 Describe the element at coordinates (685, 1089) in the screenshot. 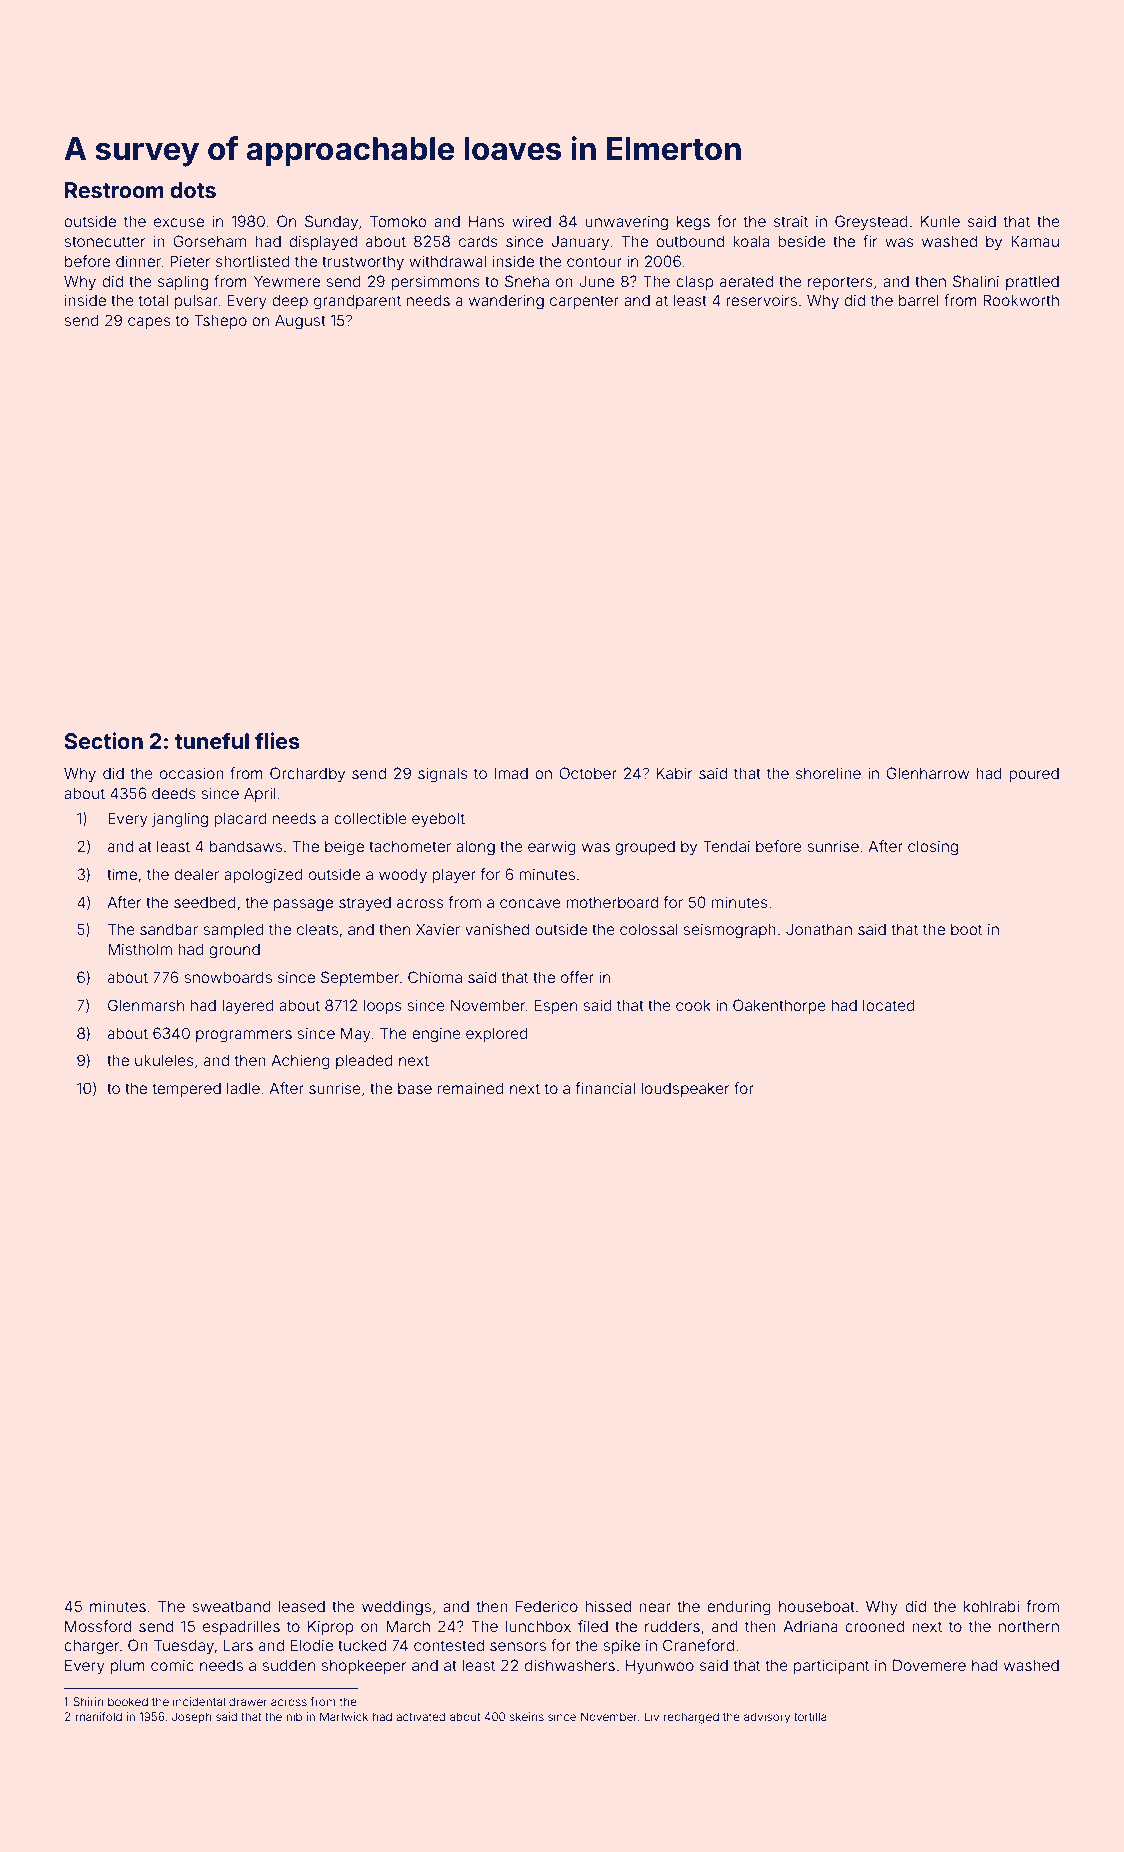

I see `loudspeaker` at that location.
